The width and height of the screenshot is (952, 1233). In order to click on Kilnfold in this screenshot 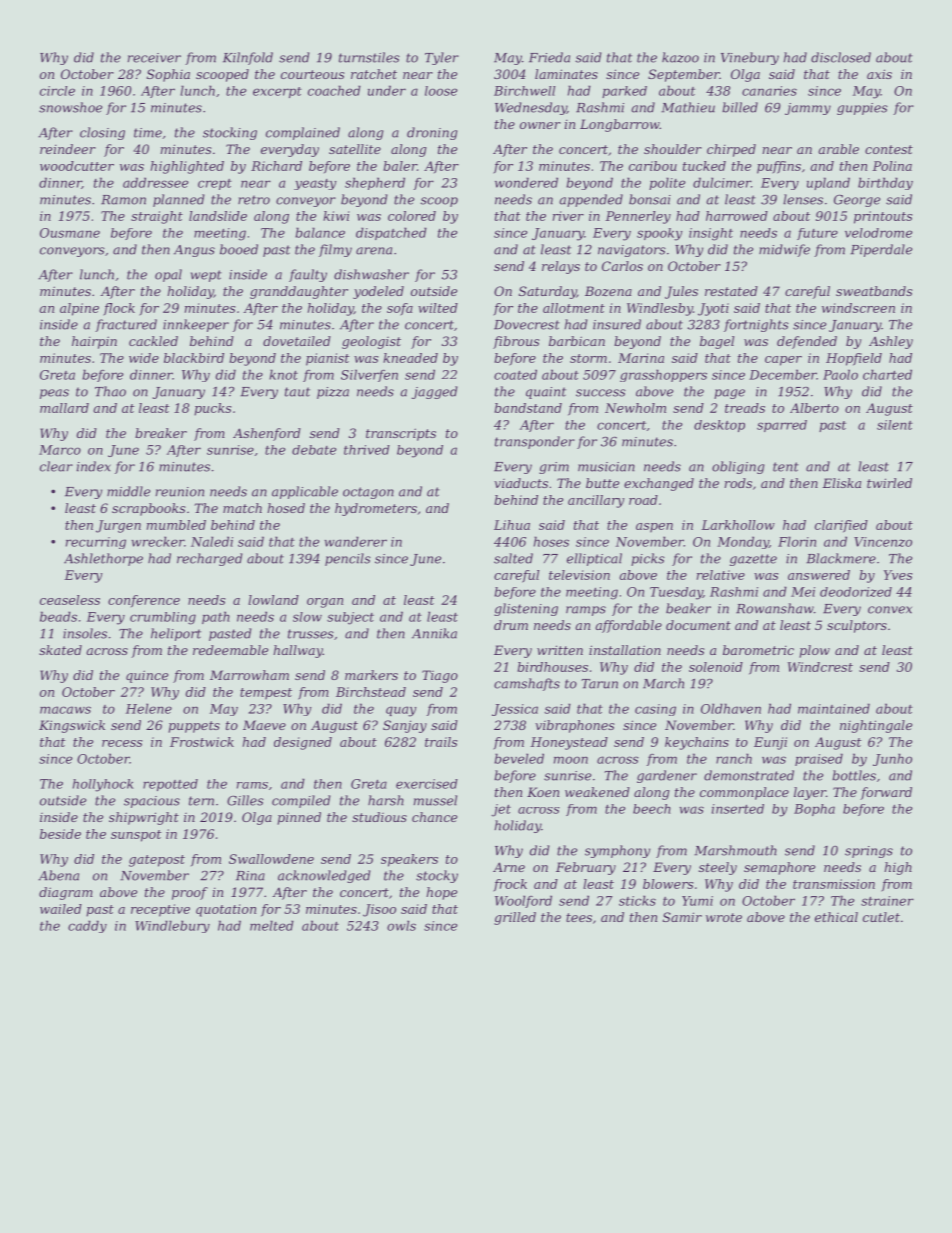, I will do `click(248, 58)`.
